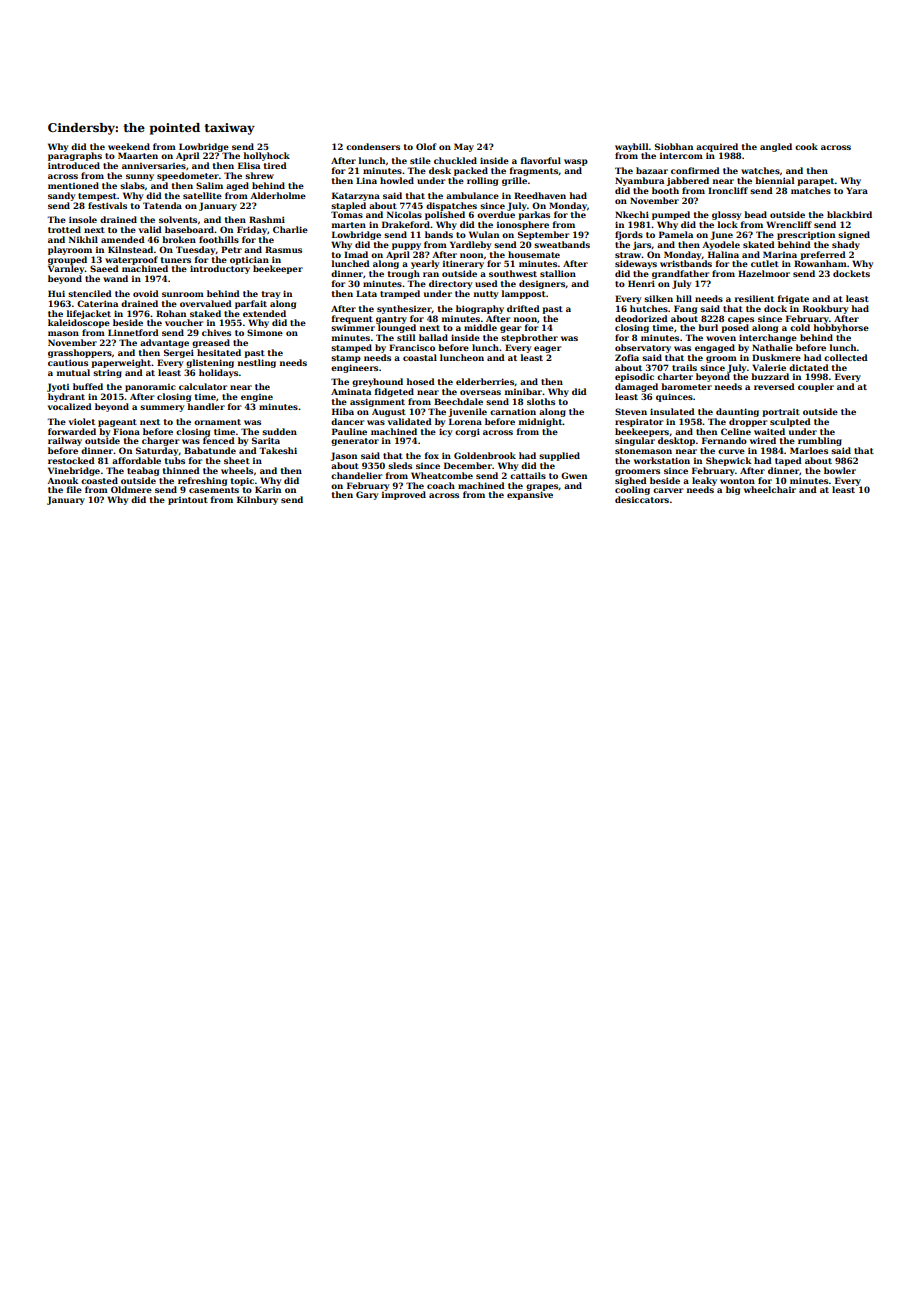 This screenshot has height=1308, width=924. Describe the element at coordinates (75, 156) in the screenshot. I see `paragraphs` at that location.
